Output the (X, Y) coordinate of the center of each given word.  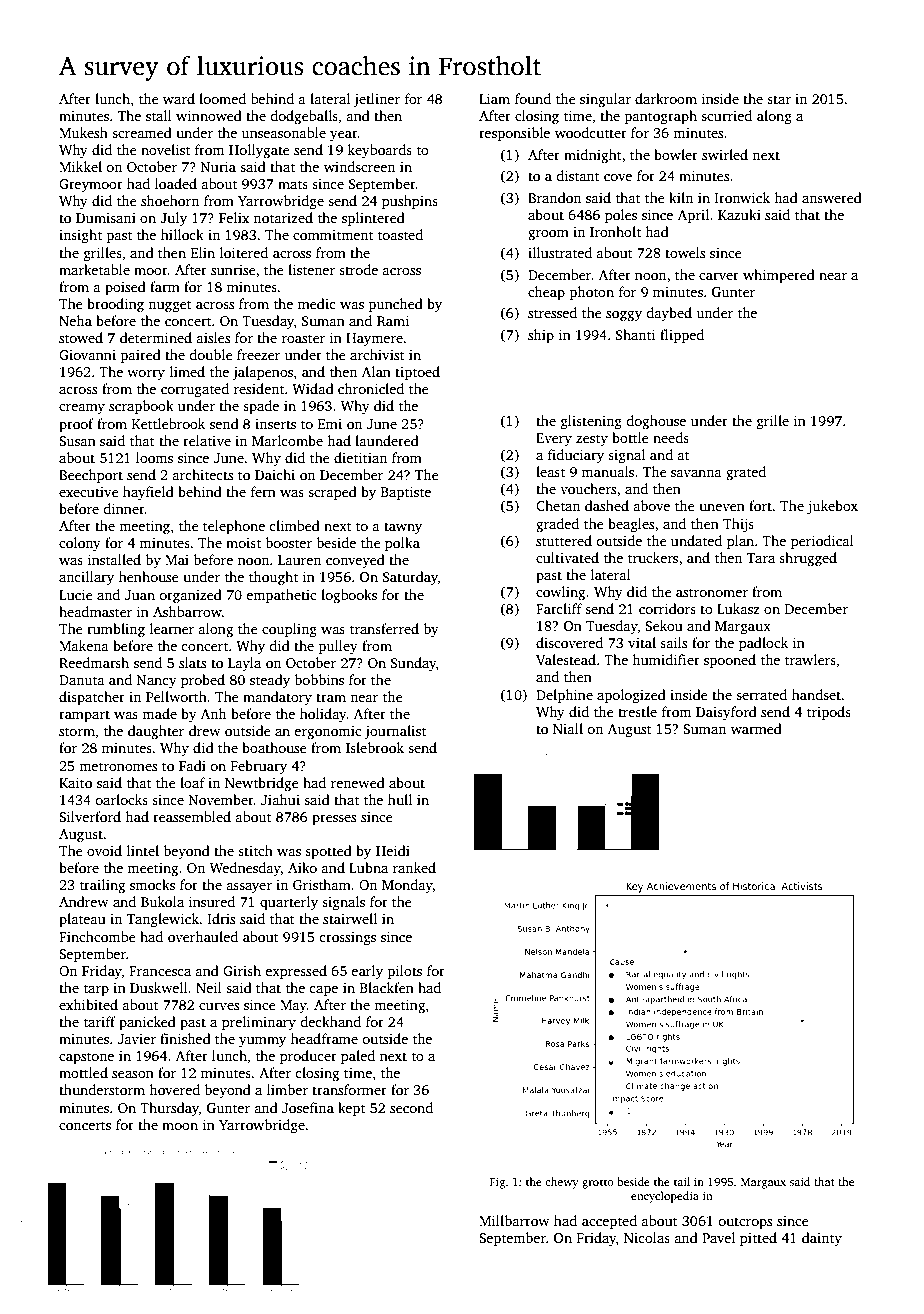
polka (402, 544)
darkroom (666, 98)
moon (180, 1126)
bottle (630, 437)
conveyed (355, 561)
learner (172, 628)
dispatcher (92, 698)
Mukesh (83, 132)
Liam (494, 99)
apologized (631, 696)
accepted (609, 1222)
